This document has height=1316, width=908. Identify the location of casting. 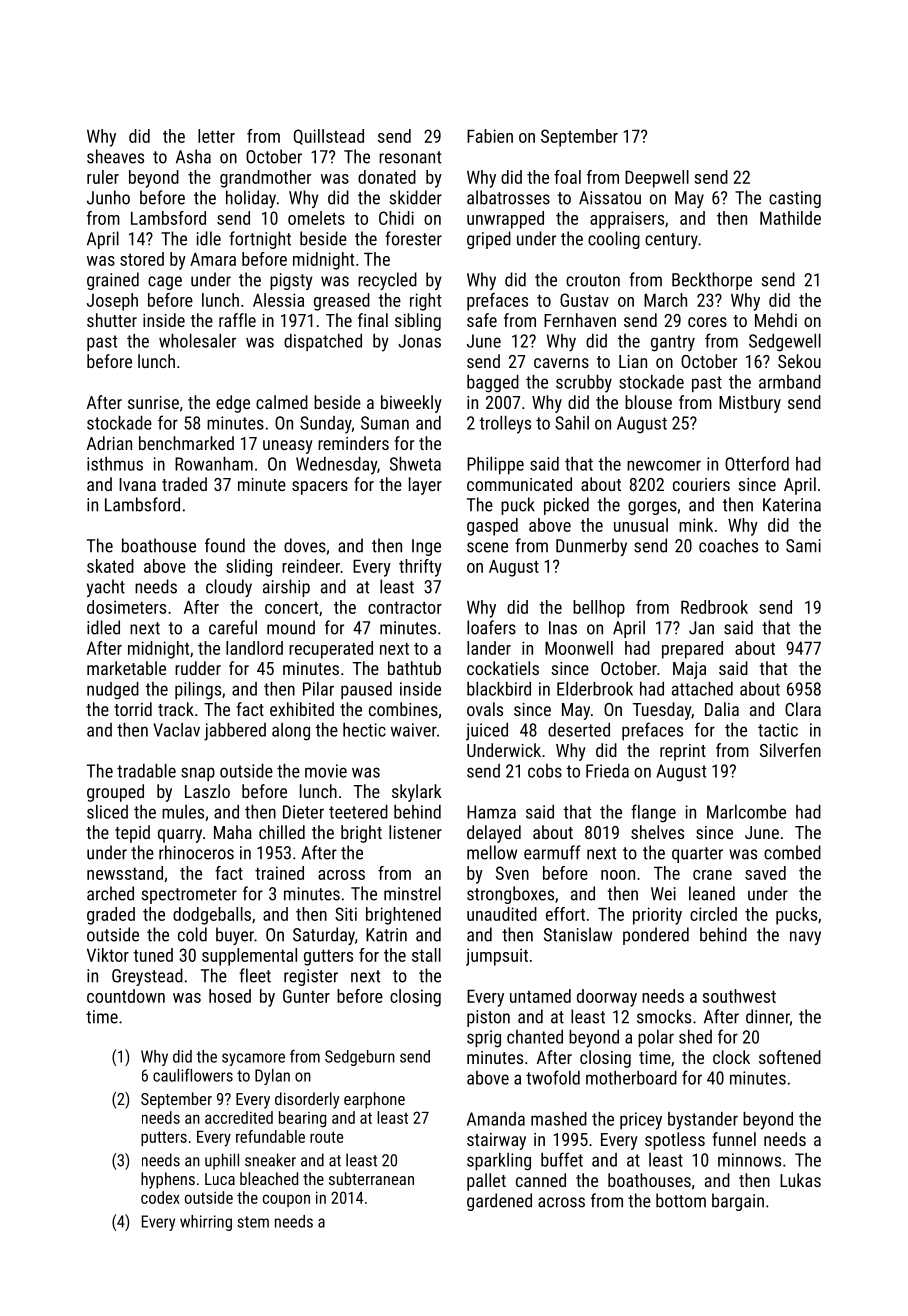
(795, 199).
